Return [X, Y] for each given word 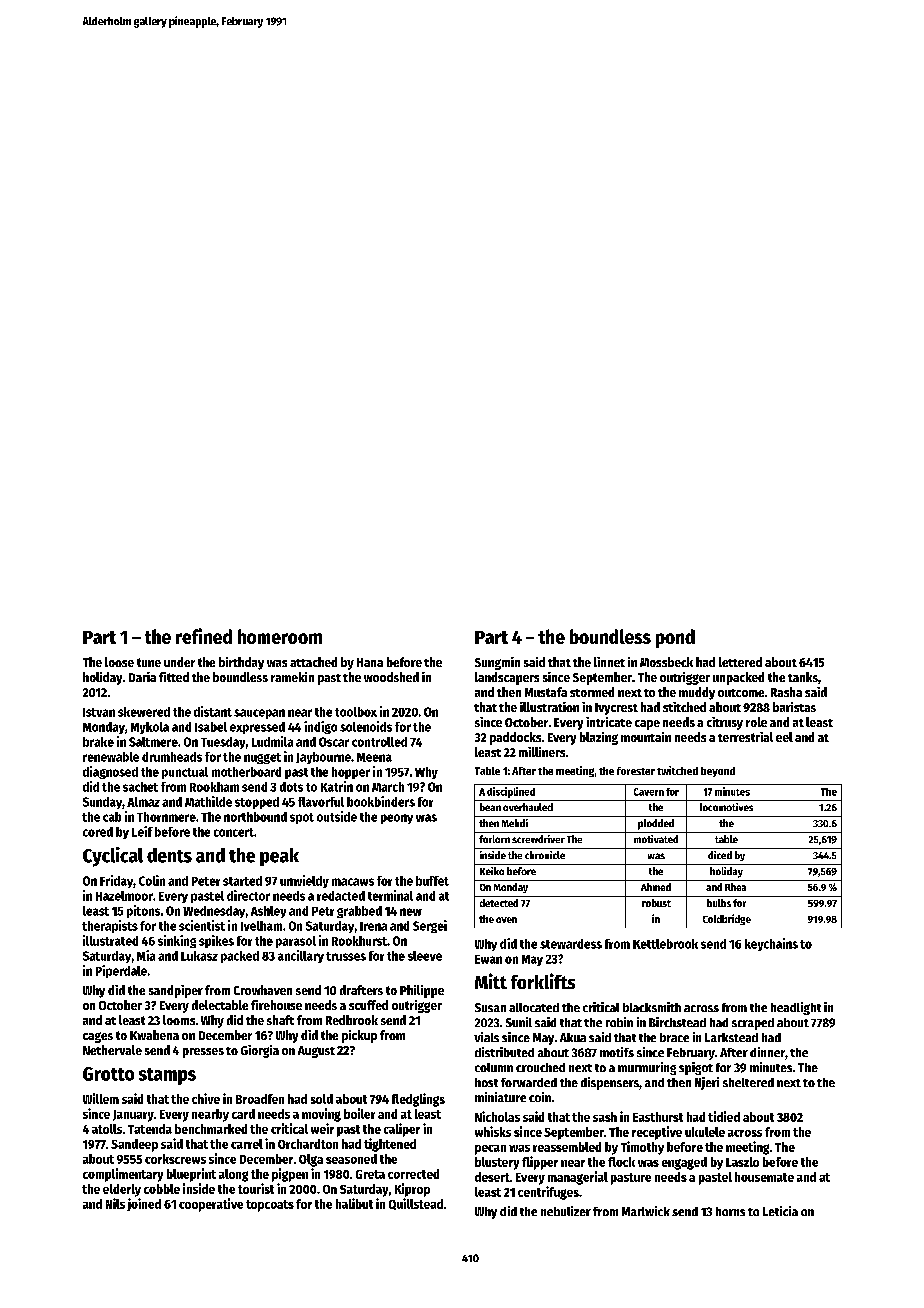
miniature [500, 1097]
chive [206, 1098]
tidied [724, 1116]
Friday [116, 881]
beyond [718, 772]
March [388, 787]
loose [119, 662]
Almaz [143, 802]
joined [144, 1204]
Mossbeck [666, 662]
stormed [592, 692]
